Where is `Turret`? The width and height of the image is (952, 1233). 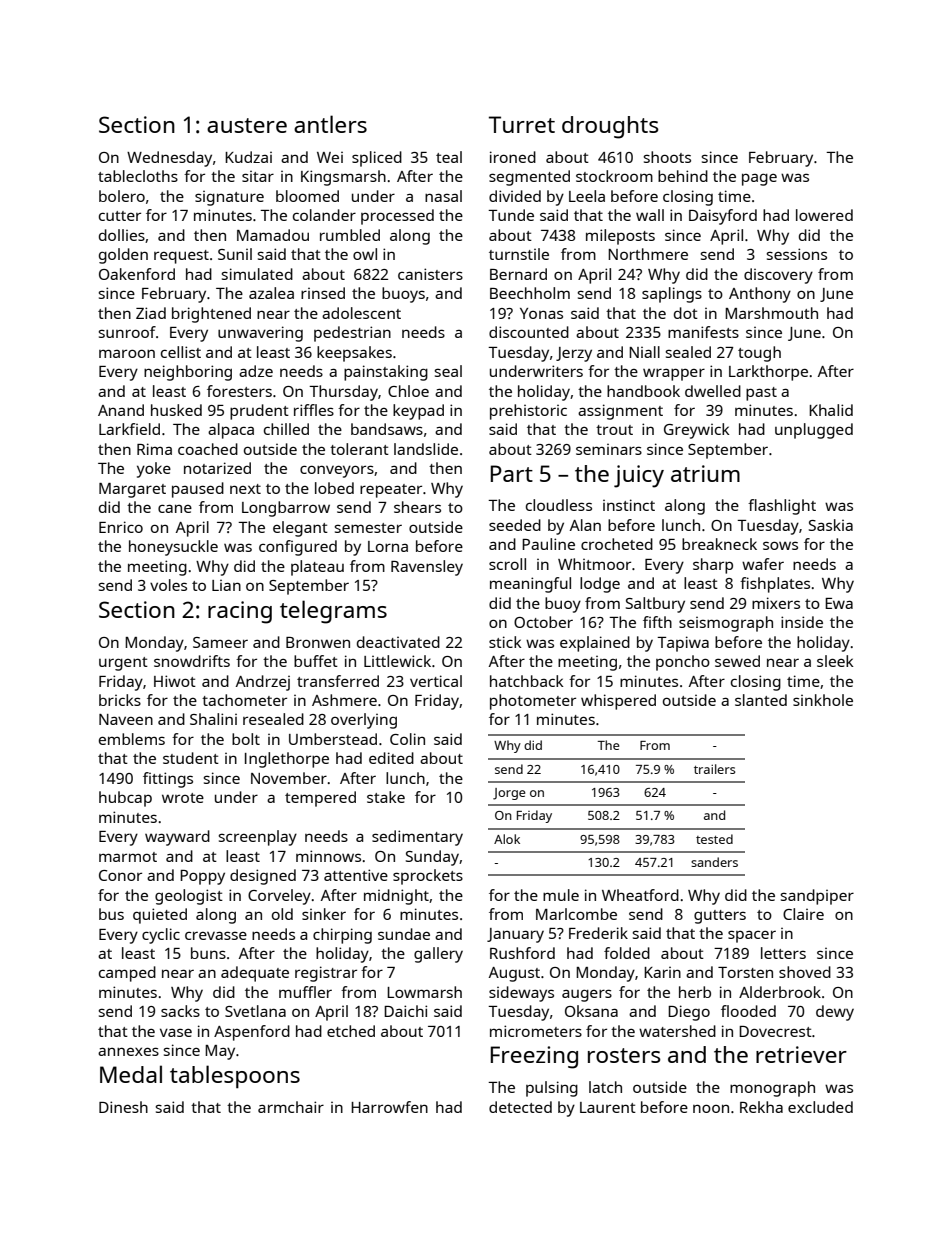
Turret is located at coordinates (522, 124).
